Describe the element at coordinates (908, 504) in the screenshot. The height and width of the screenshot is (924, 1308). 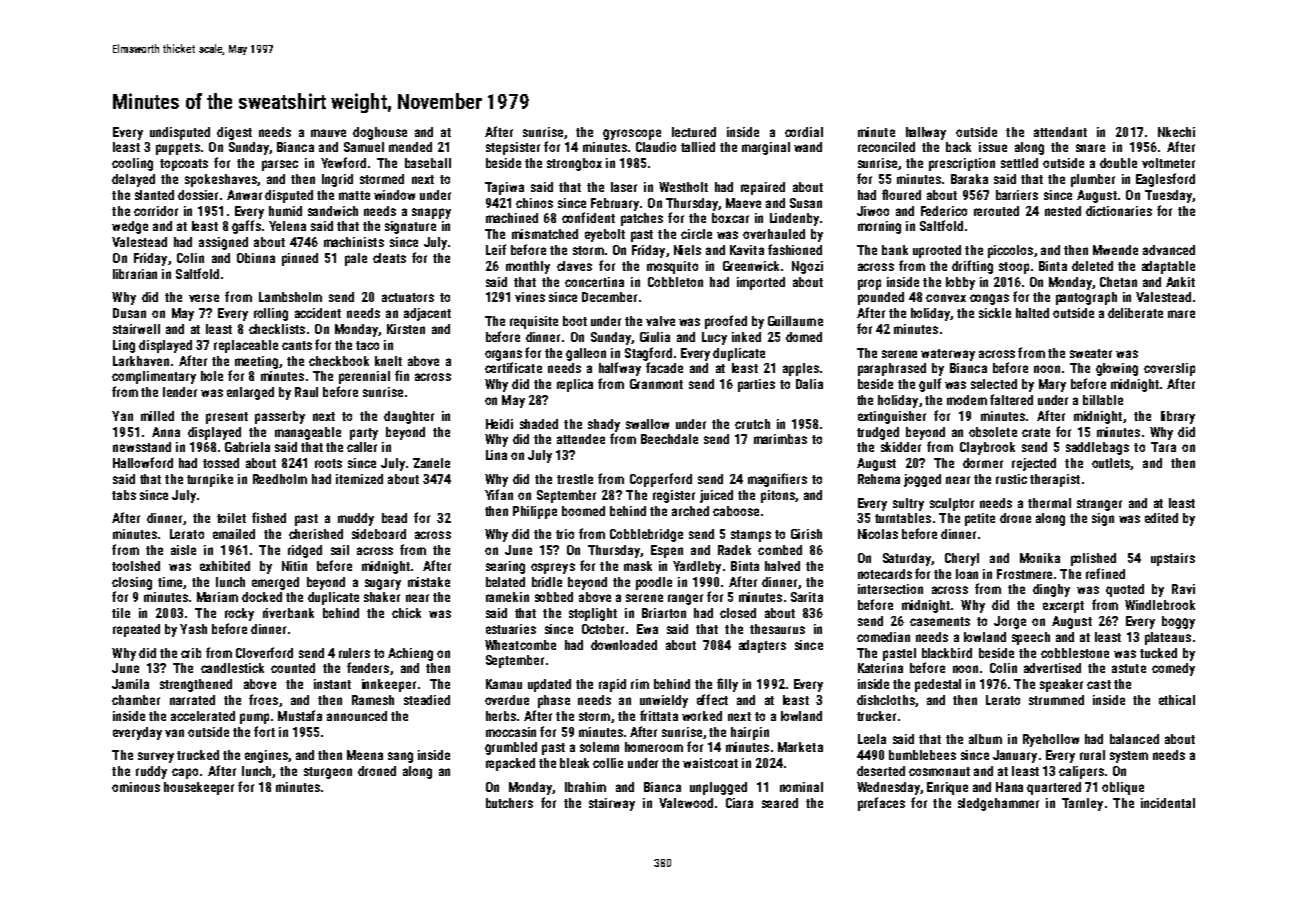
I see `sultry` at that location.
